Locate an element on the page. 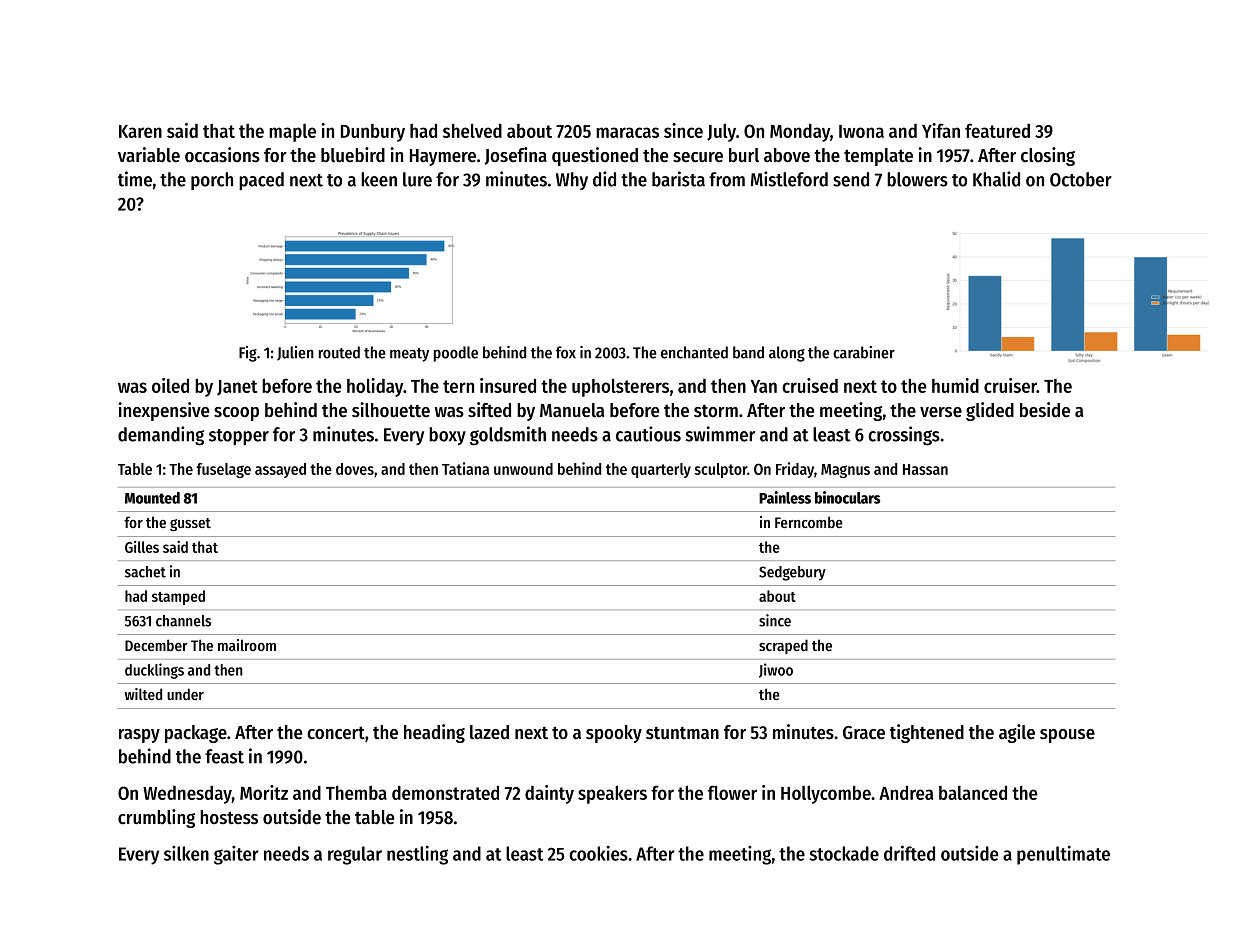 This document has width=1233, height=952. cruiser is located at coordinates (1010, 385).
